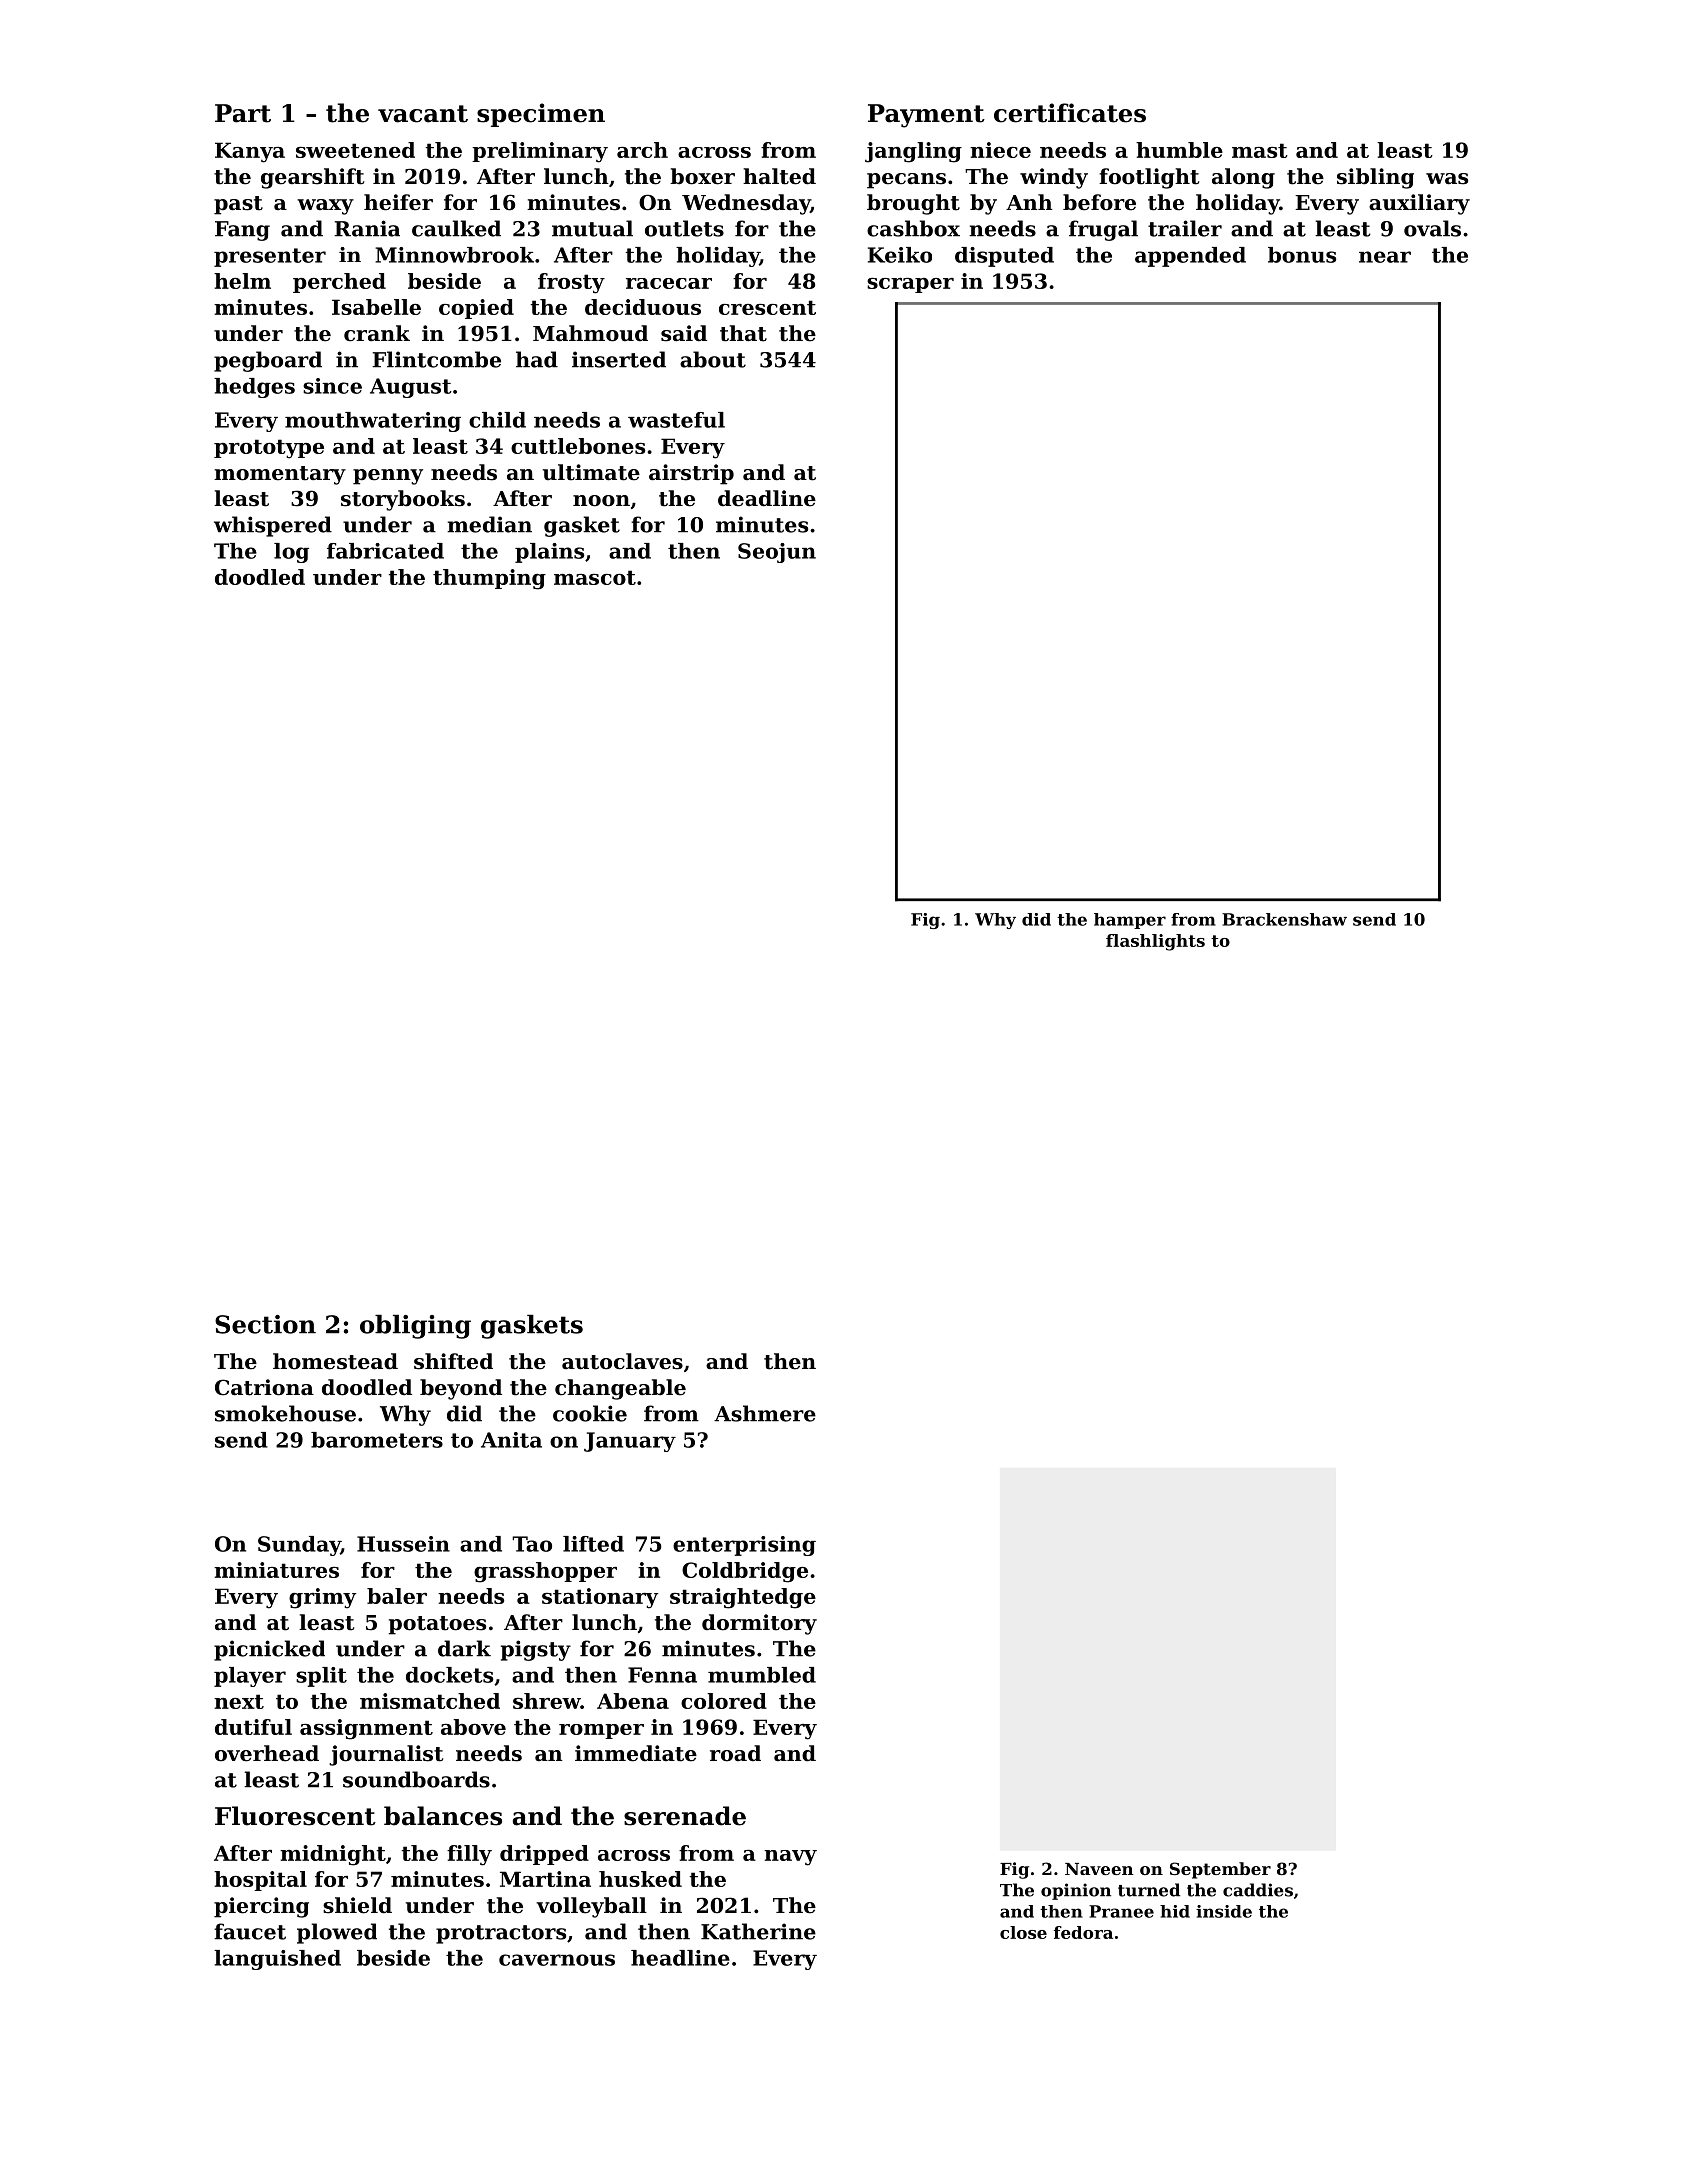  What do you see at coordinates (489, 579) in the page?
I see `thumping` at bounding box center [489, 579].
